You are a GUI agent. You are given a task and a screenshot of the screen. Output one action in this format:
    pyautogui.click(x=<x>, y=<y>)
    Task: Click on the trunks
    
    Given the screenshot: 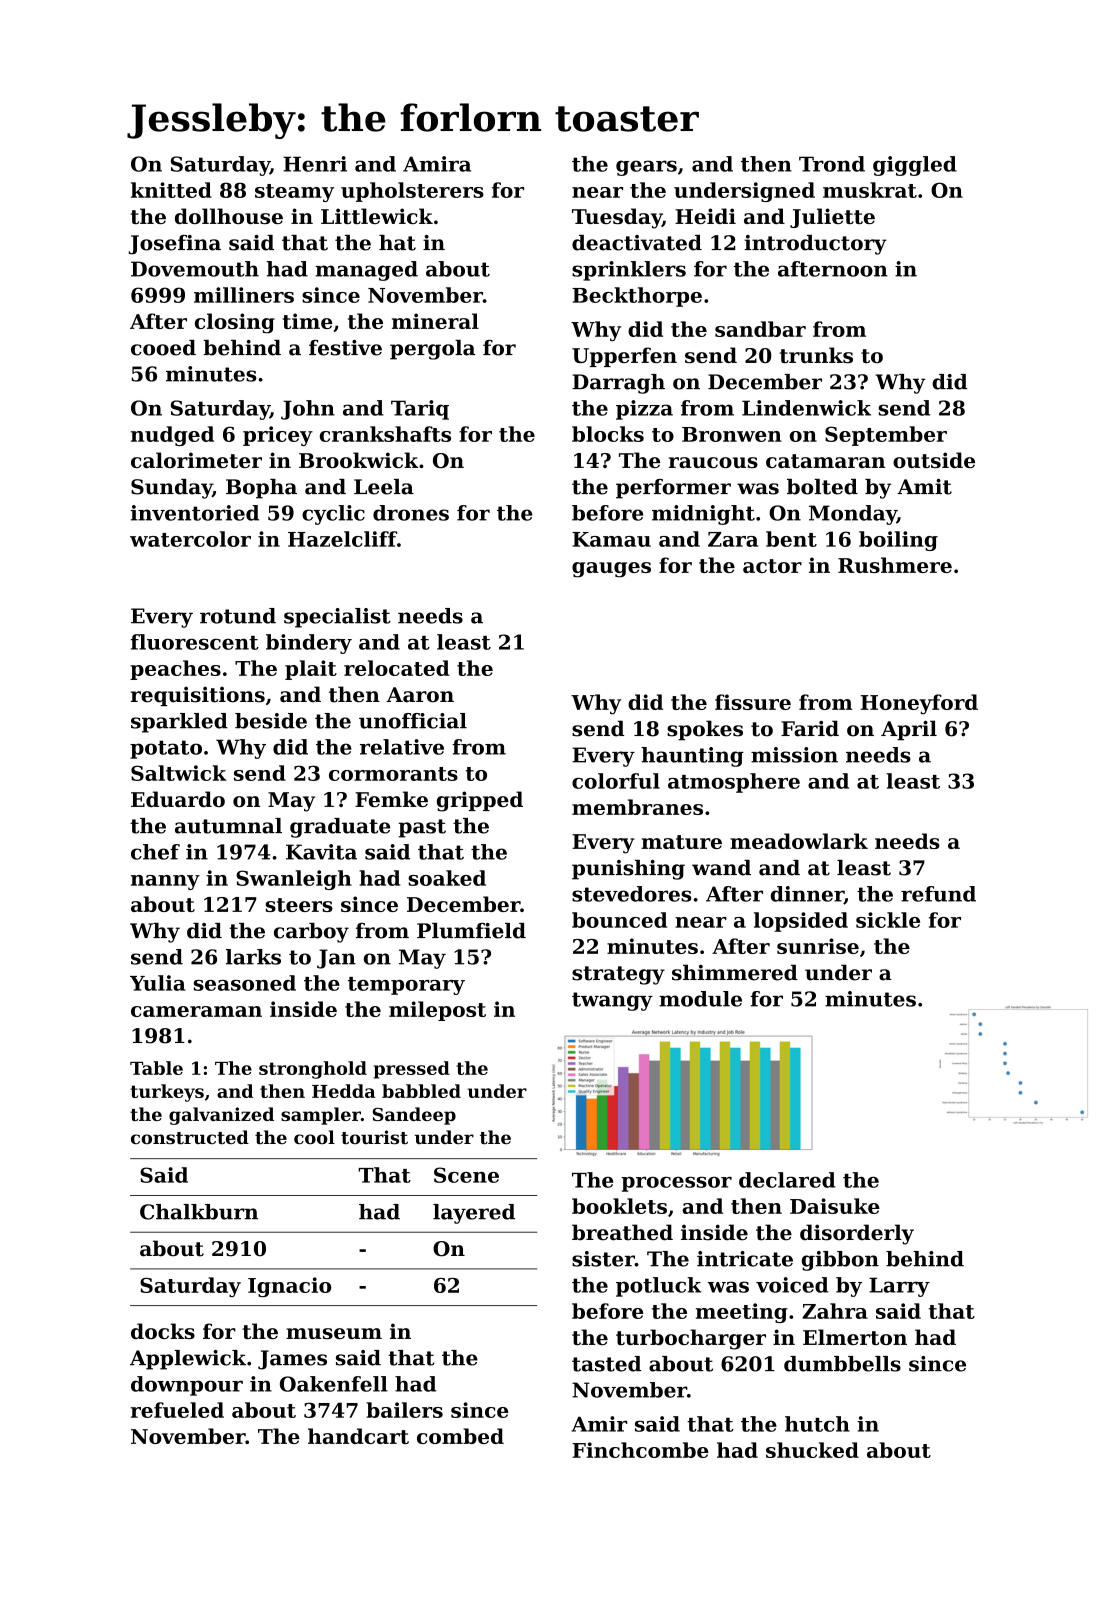 What is the action you would take?
    pyautogui.click(x=816, y=355)
